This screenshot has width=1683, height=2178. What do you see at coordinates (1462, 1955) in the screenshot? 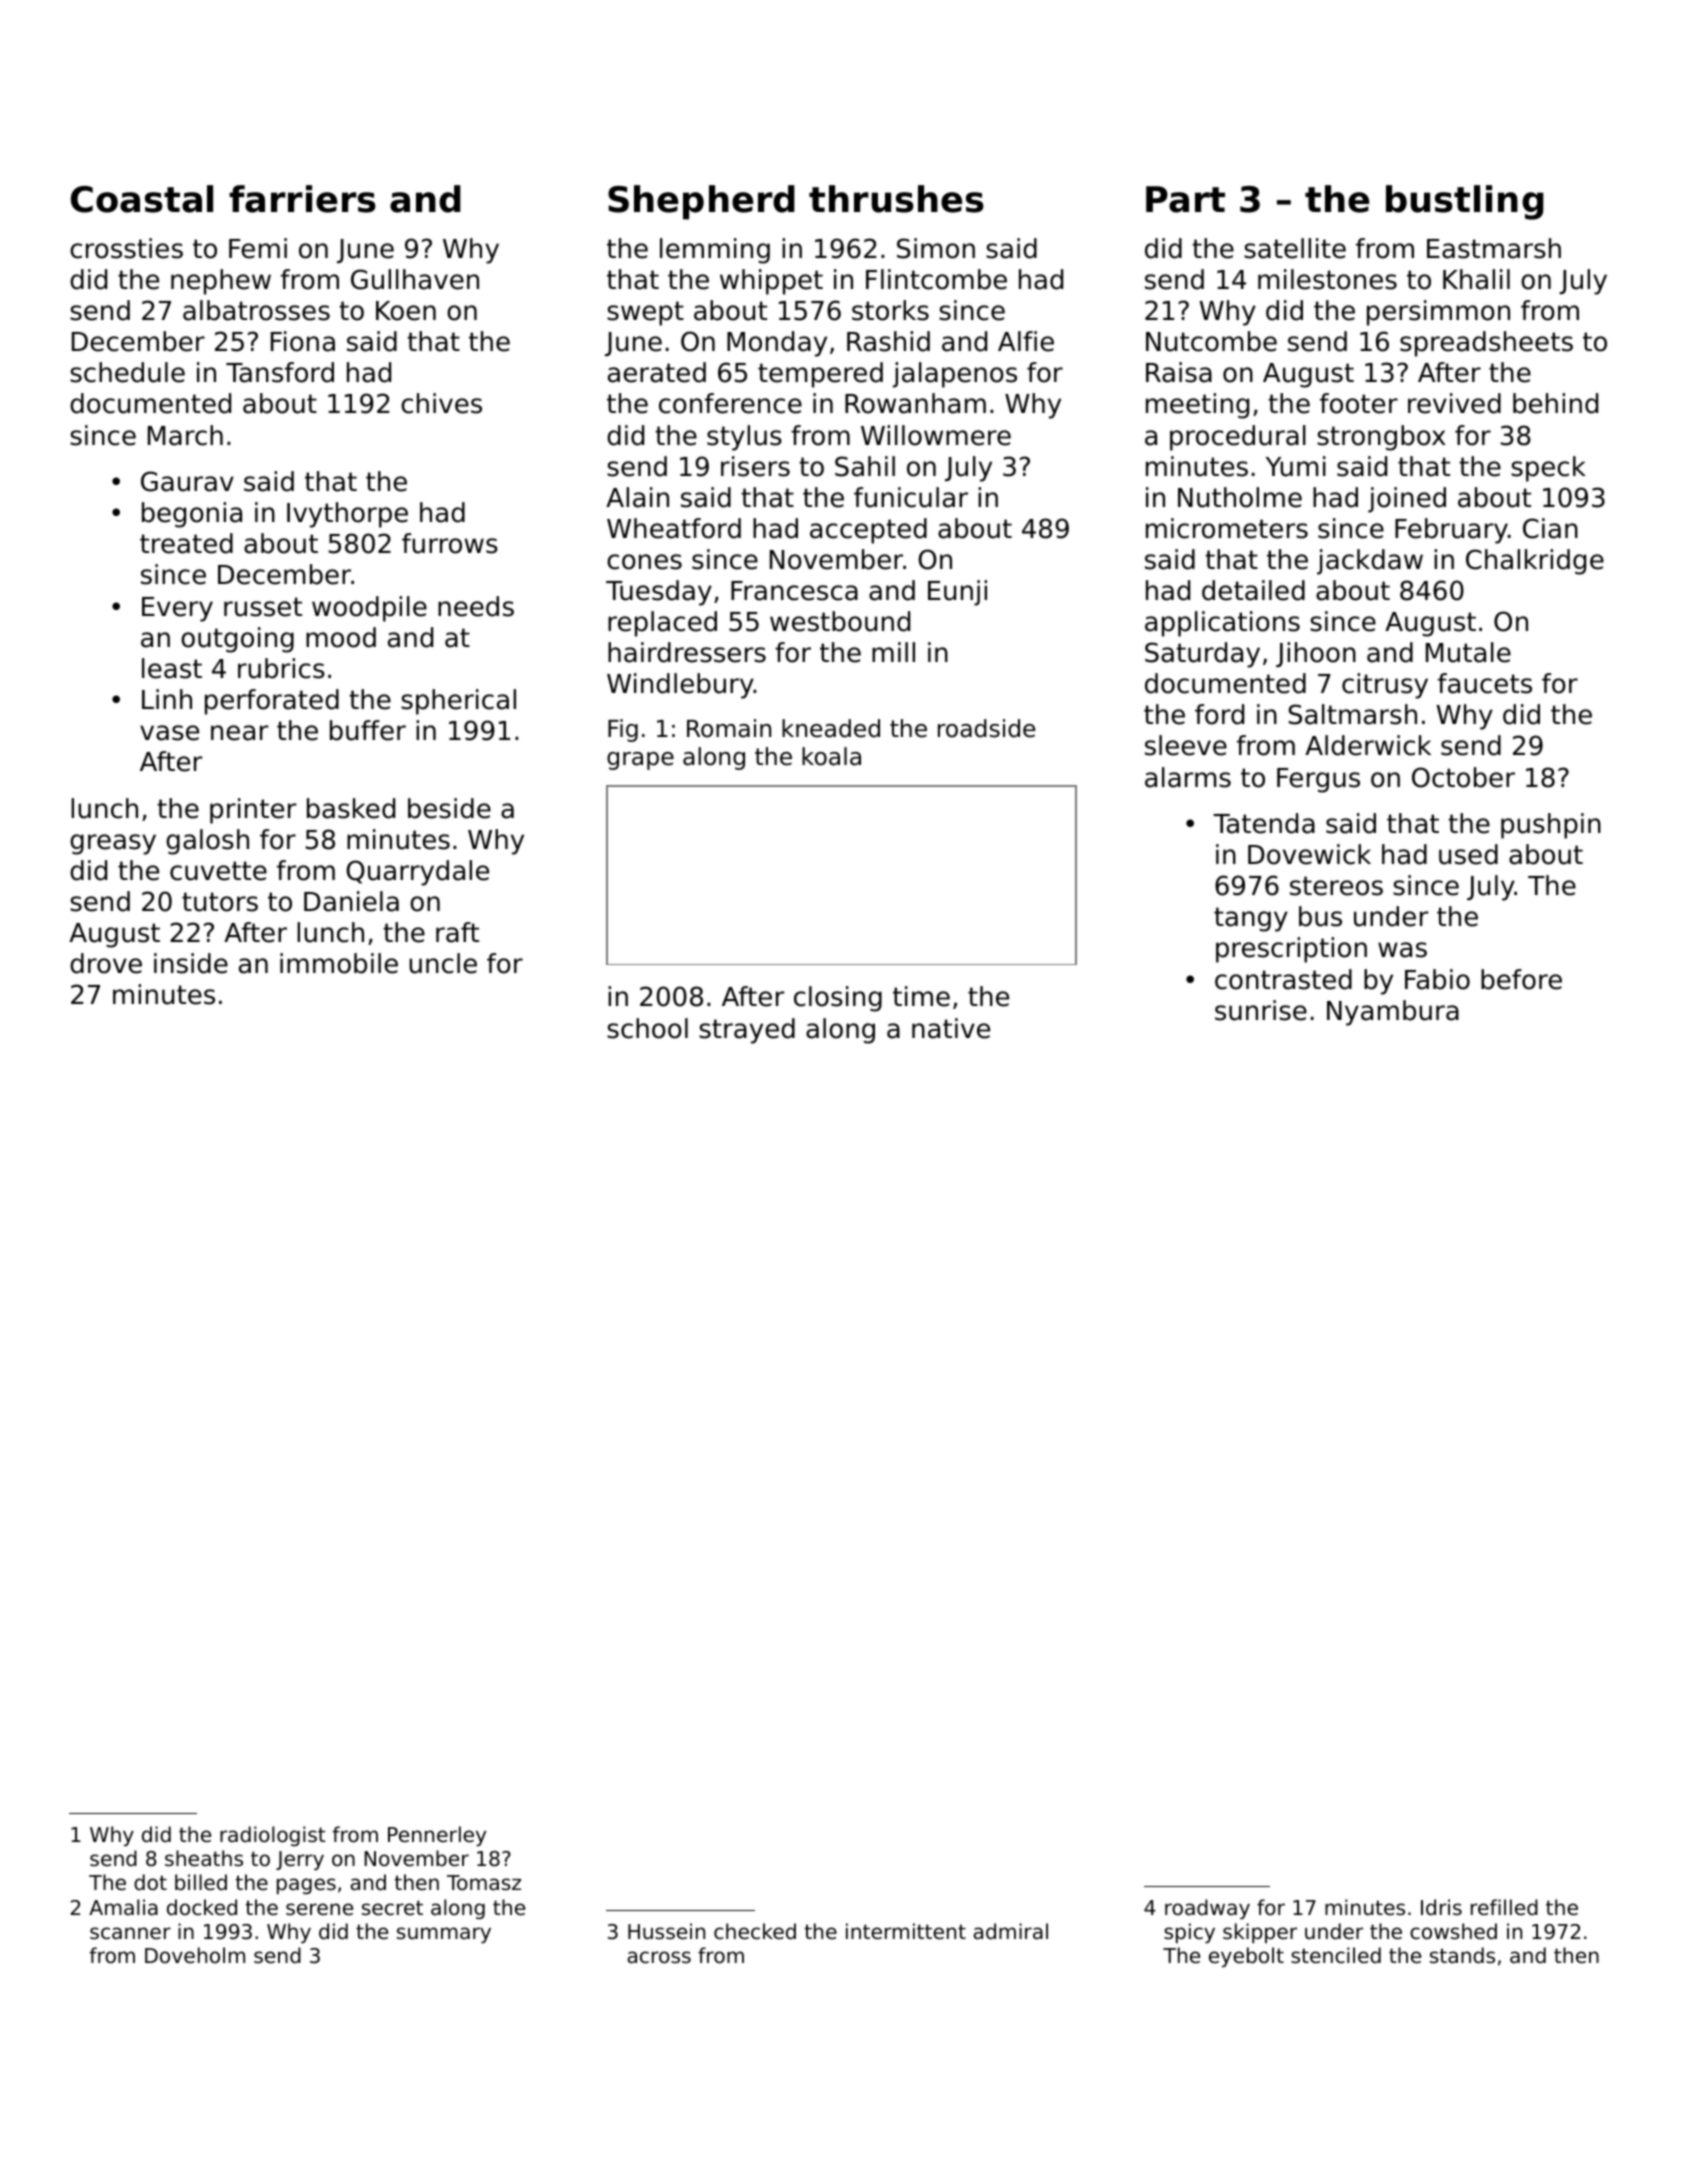
I see `stands` at bounding box center [1462, 1955].
